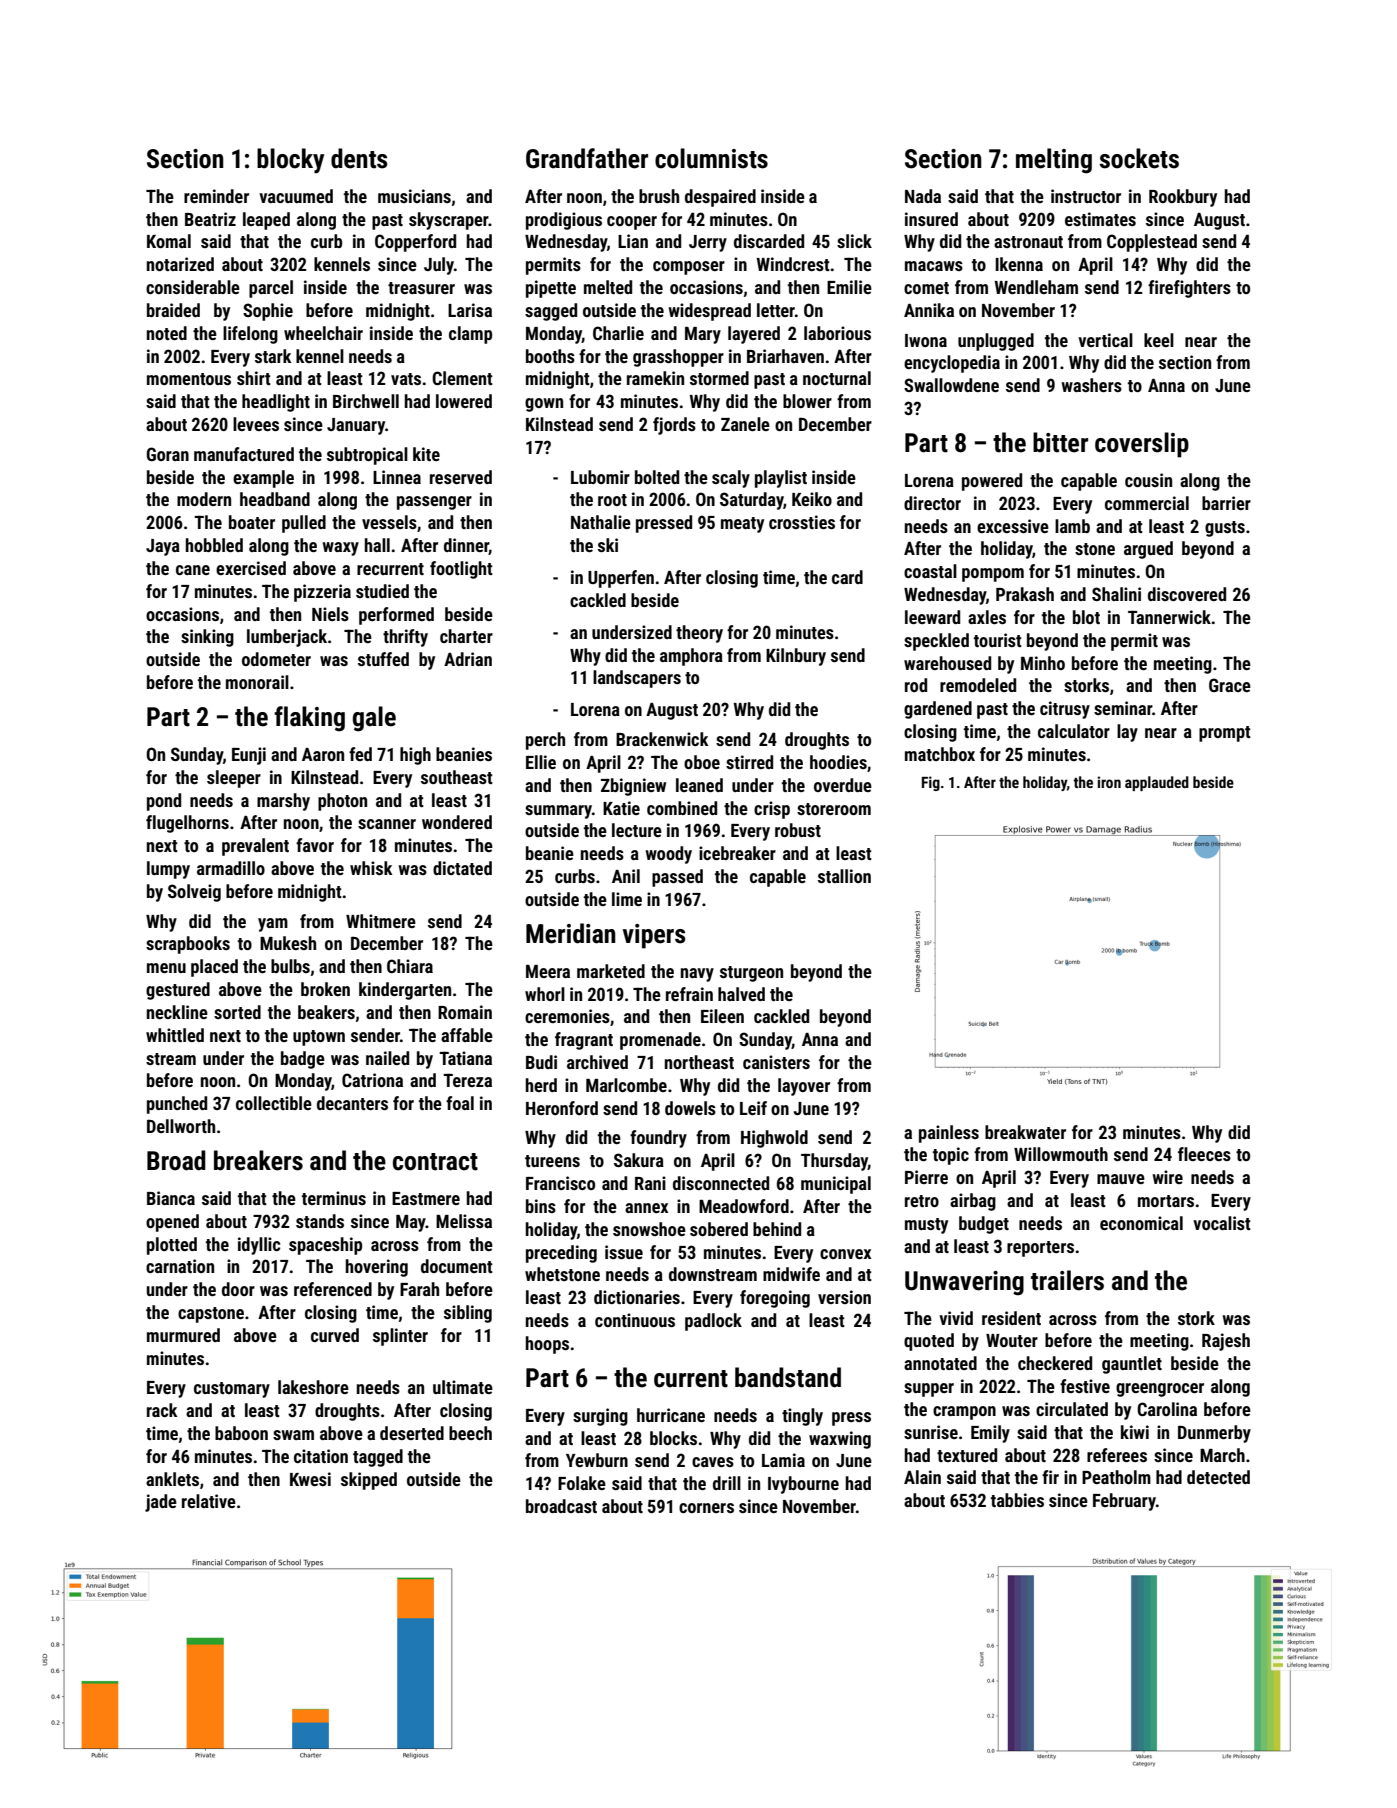 This image has height=1808, width=1397. Describe the element at coordinates (1017, 1500) in the image. I see `tabbies` at that location.
